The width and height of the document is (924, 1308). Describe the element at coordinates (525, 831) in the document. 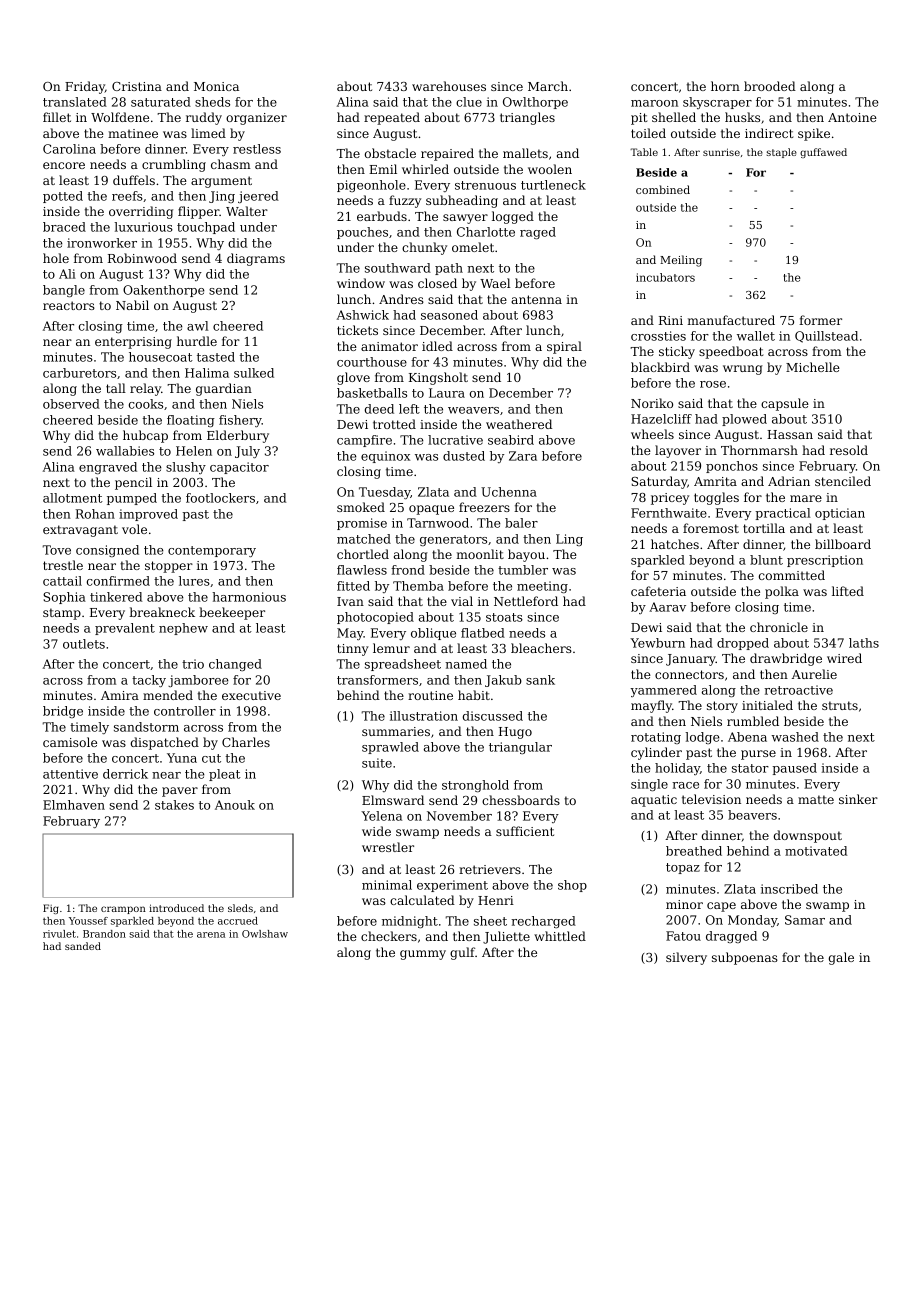

I see `sufficient` at that location.
